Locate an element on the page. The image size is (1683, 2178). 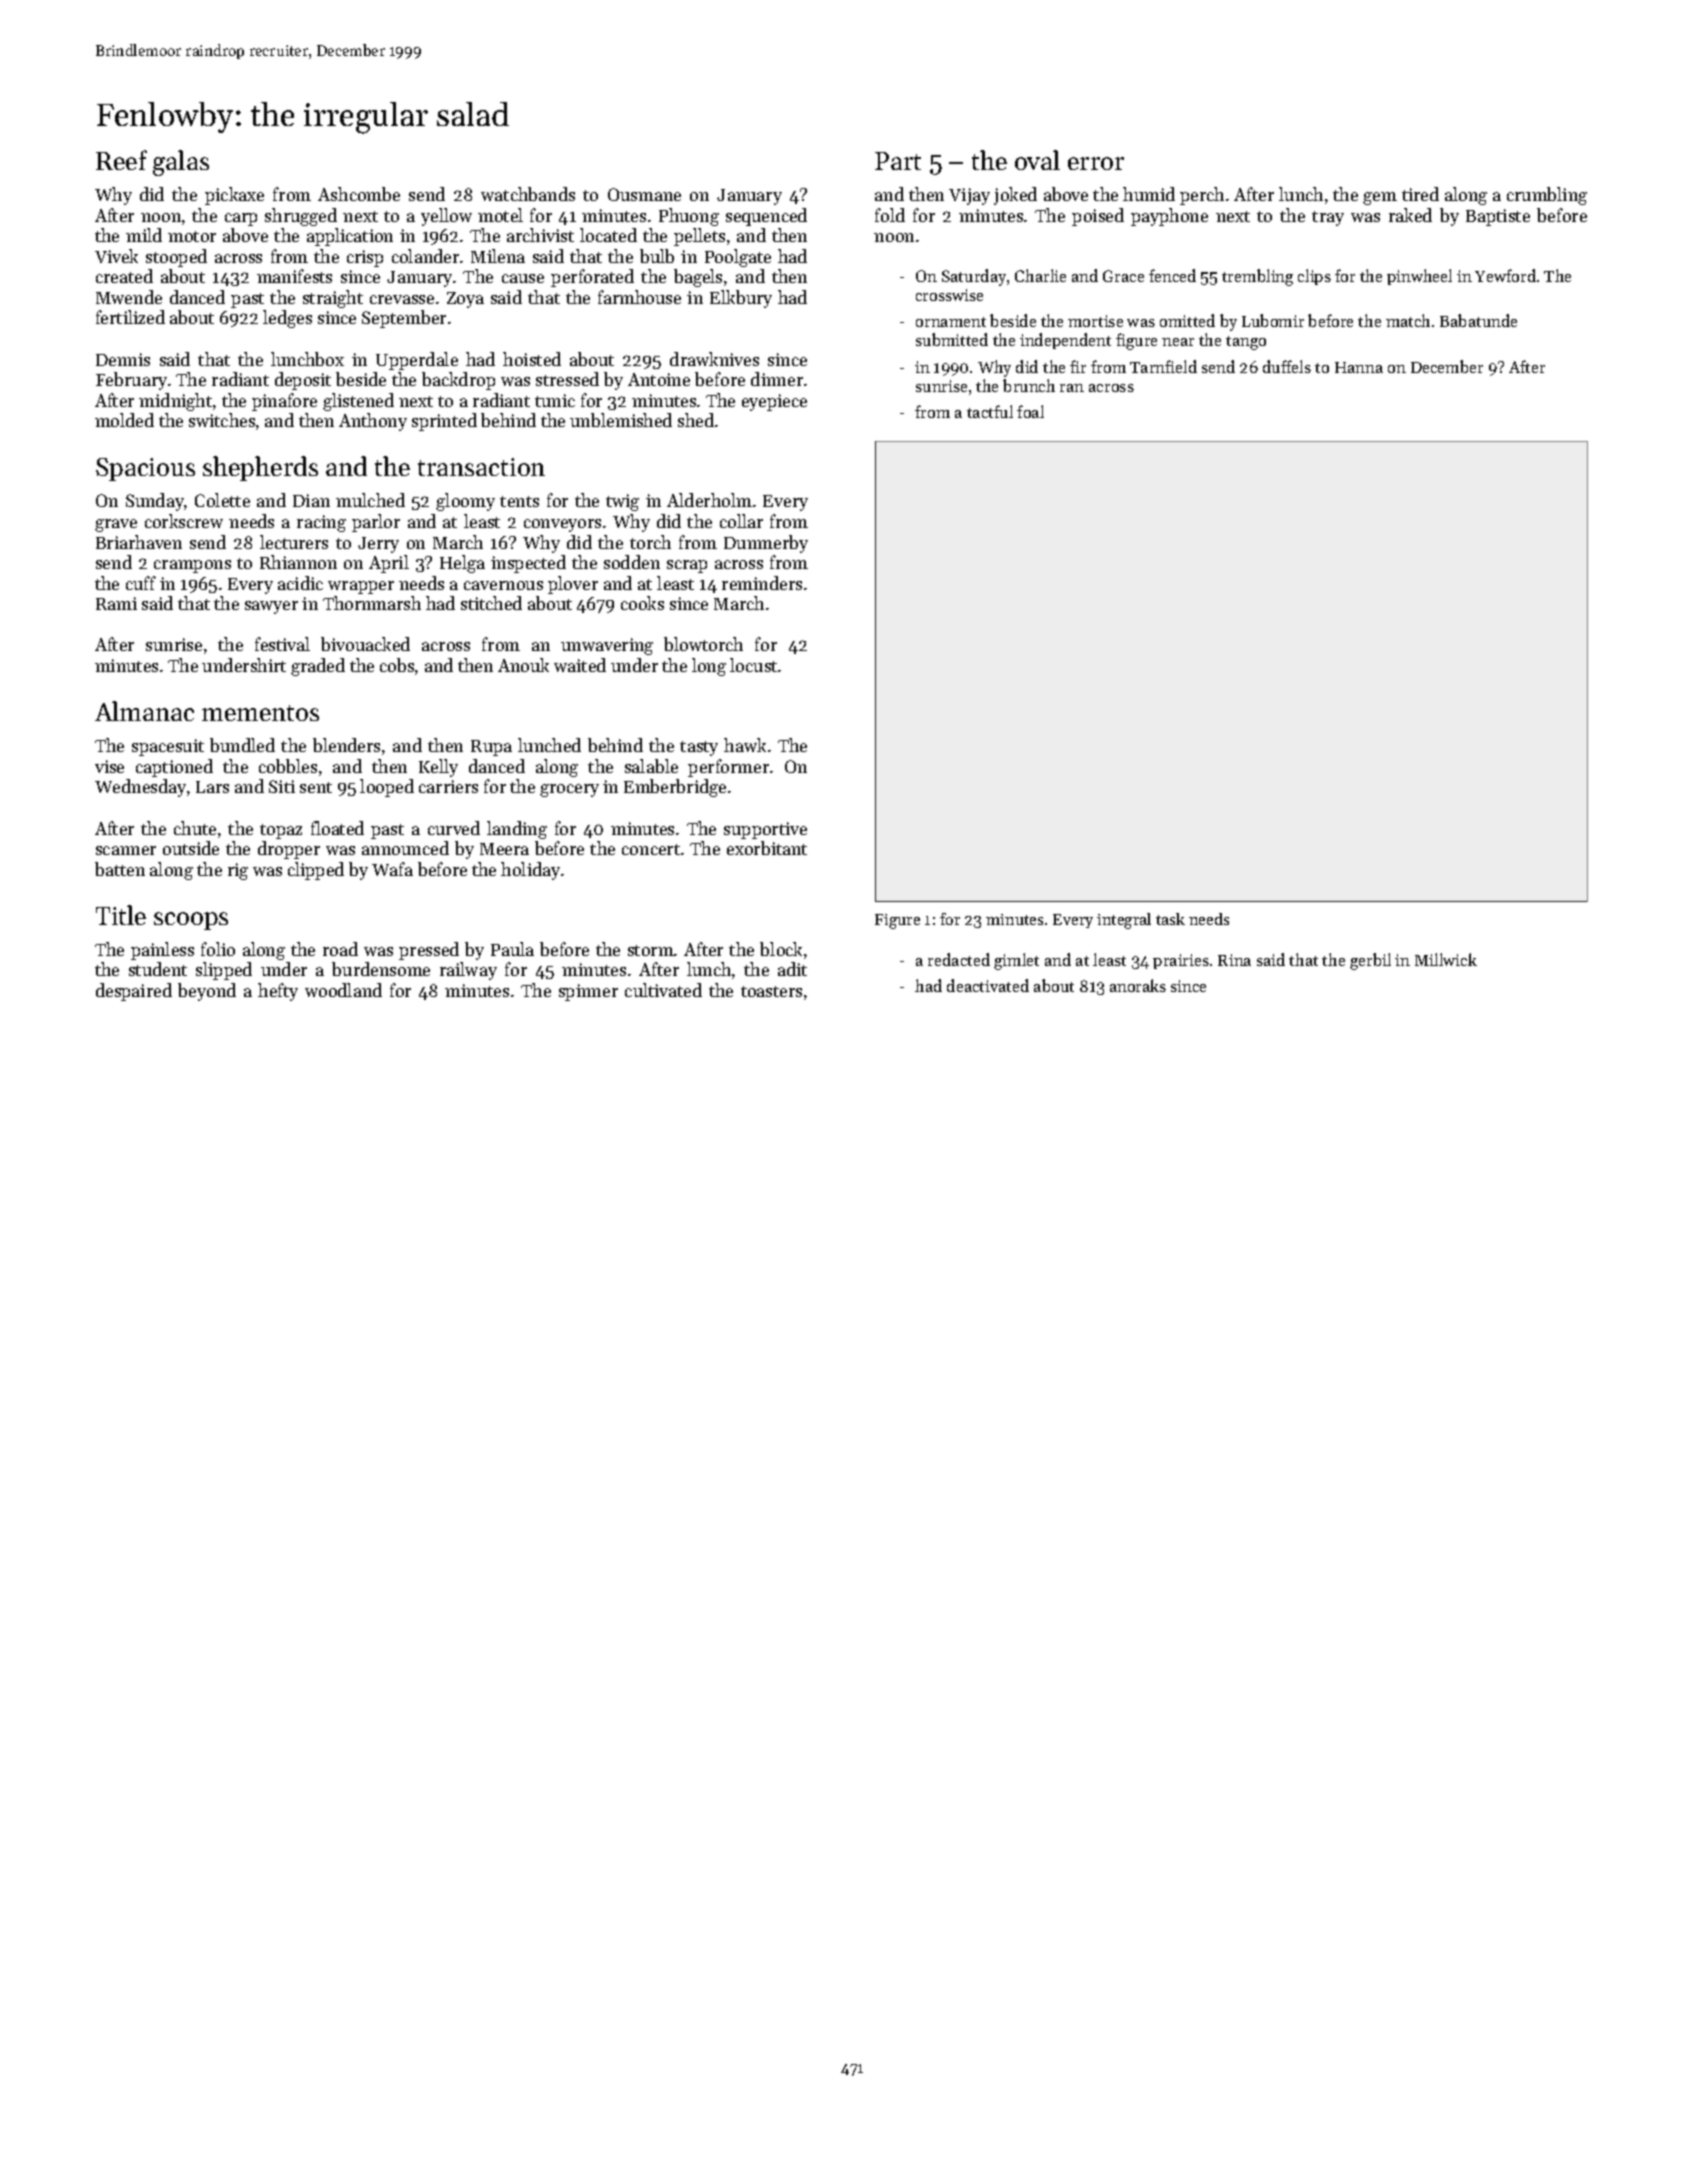
error is located at coordinates (1096, 163).
